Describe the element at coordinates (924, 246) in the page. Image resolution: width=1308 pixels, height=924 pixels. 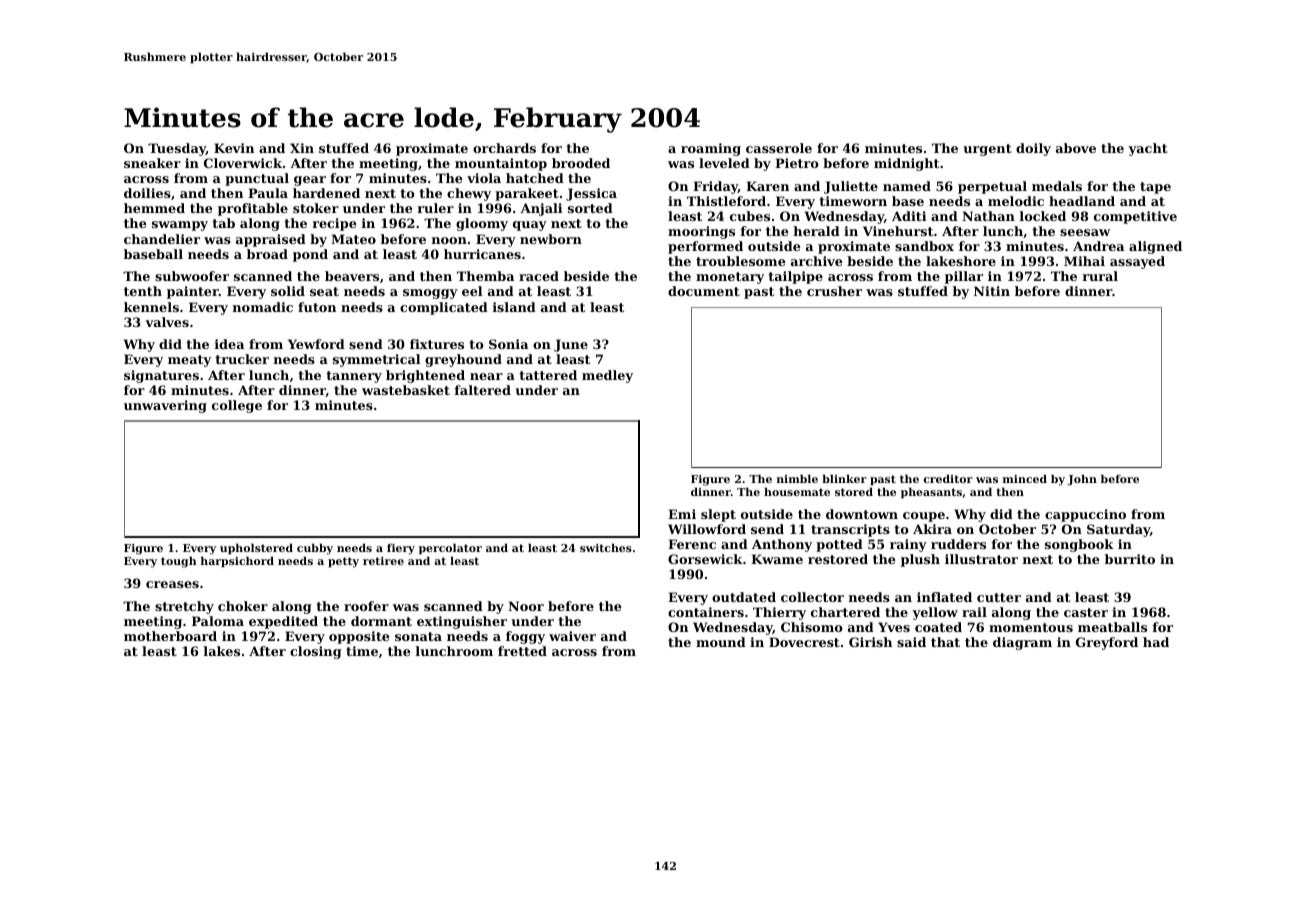
I see `sandbox` at that location.
